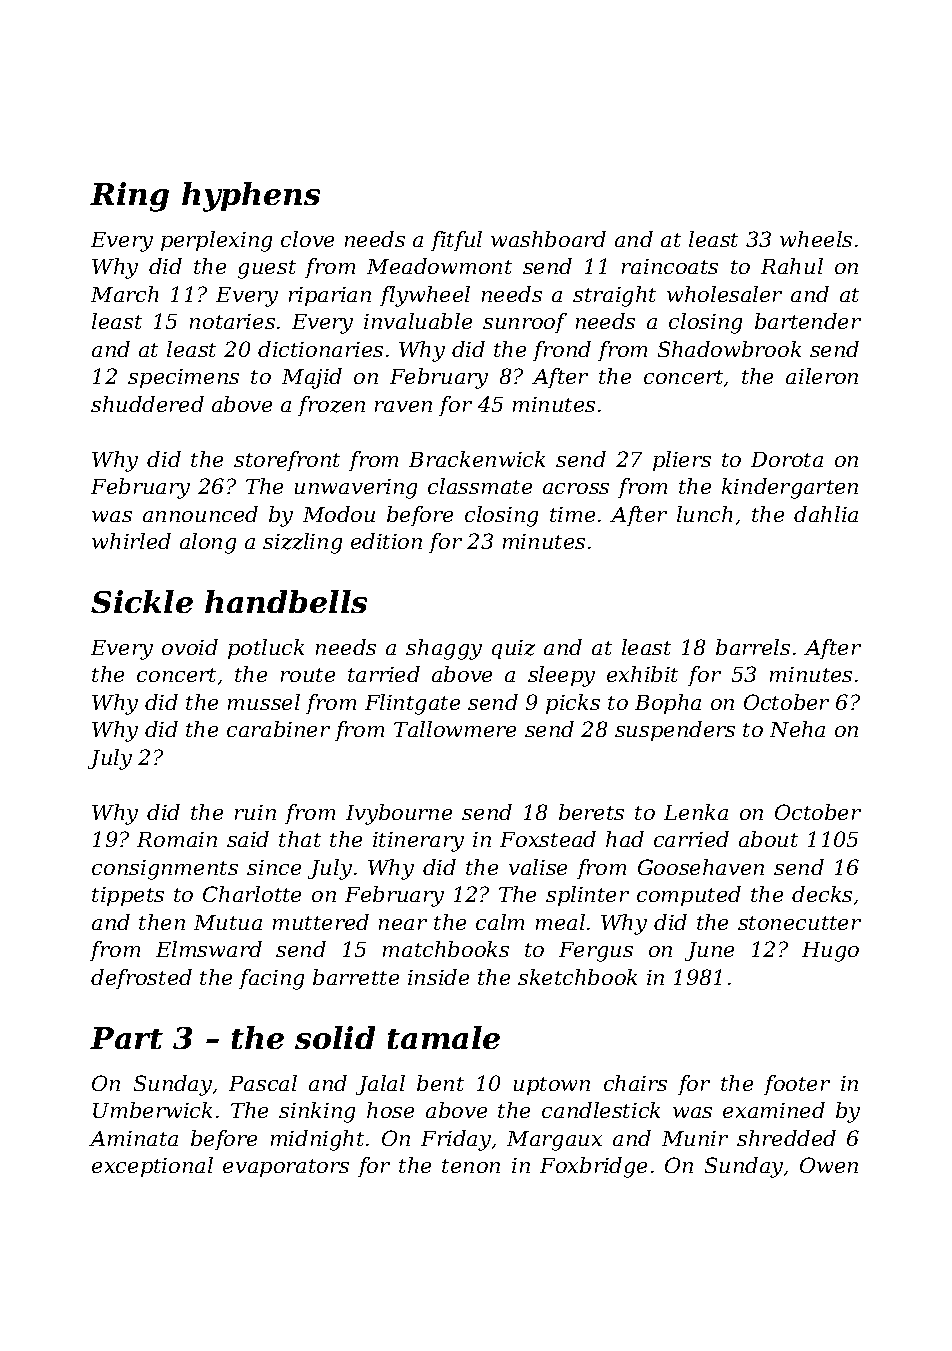  I want to click on calm, so click(500, 922).
